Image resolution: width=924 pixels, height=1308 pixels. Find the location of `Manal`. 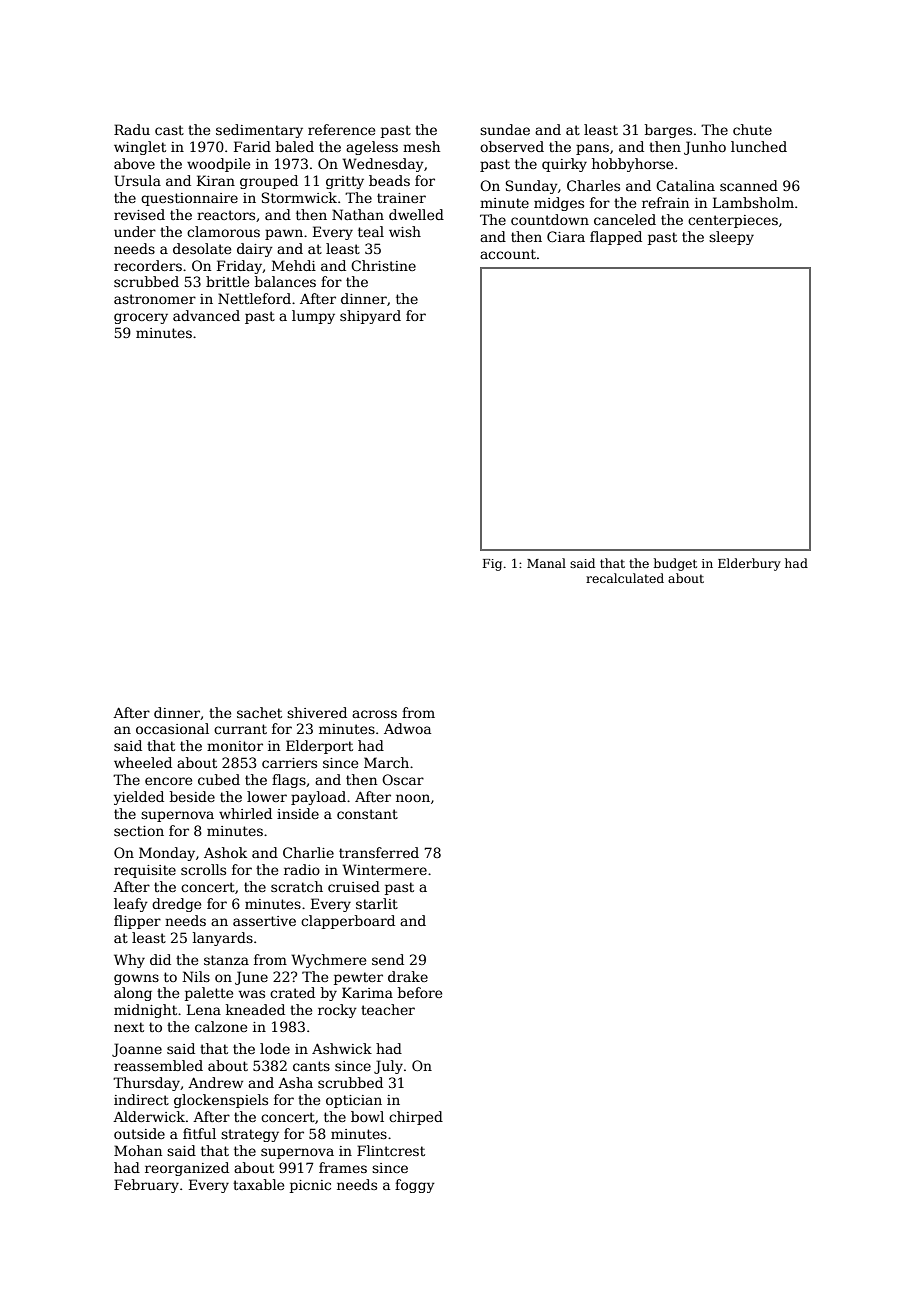

Manal is located at coordinates (546, 563).
